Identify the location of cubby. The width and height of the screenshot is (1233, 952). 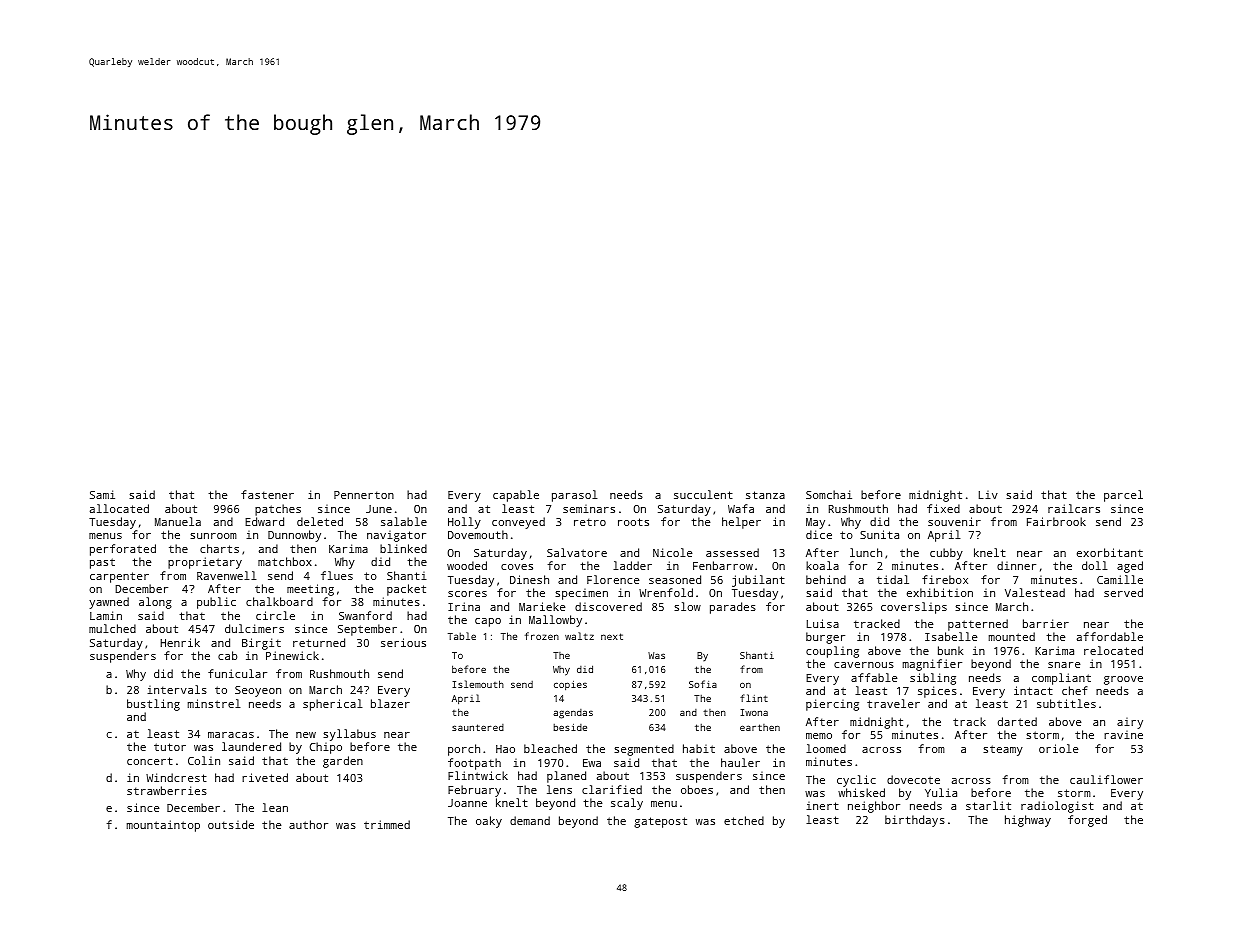
(946, 554).
